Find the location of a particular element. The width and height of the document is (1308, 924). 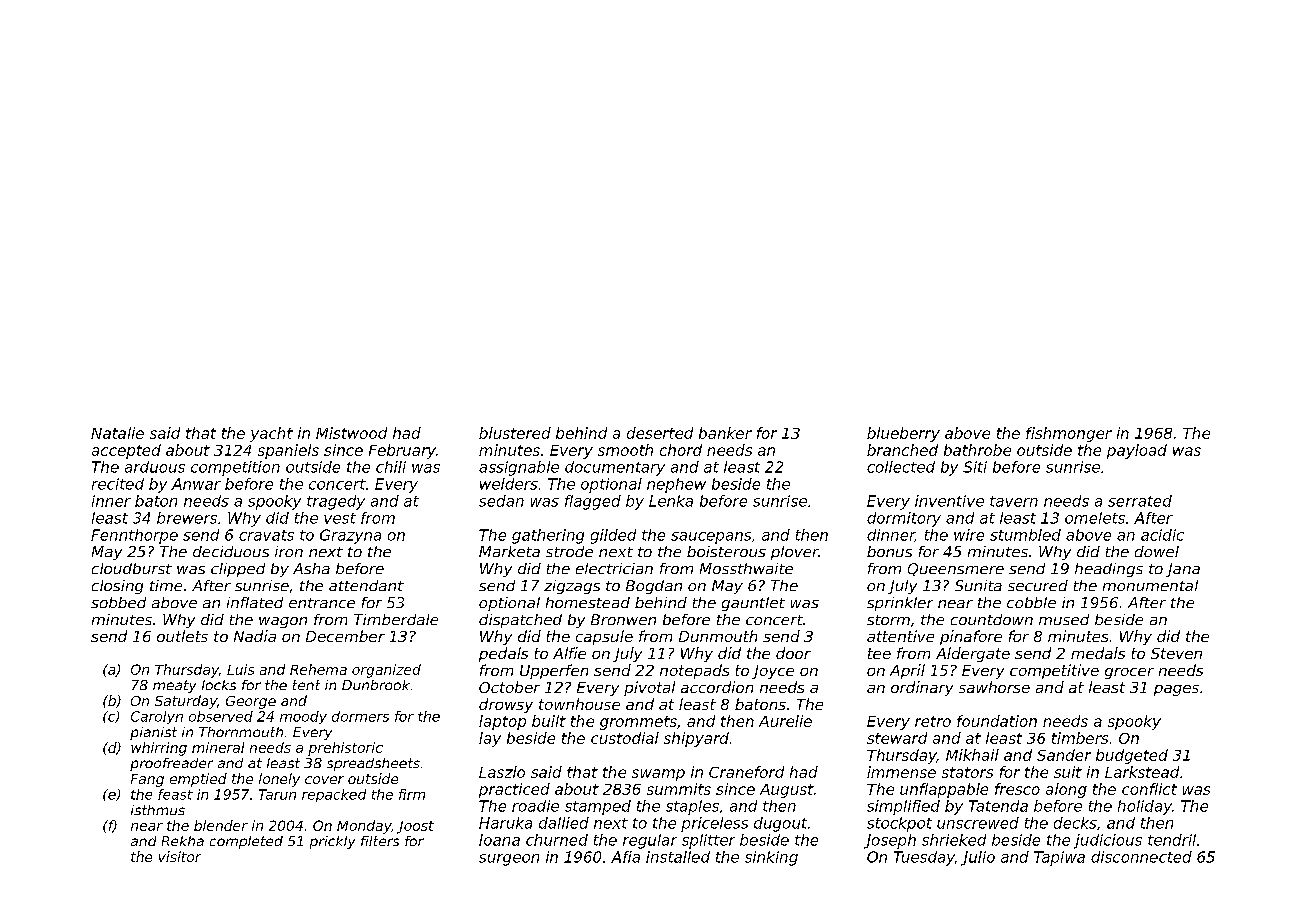

cobble is located at coordinates (1031, 602).
